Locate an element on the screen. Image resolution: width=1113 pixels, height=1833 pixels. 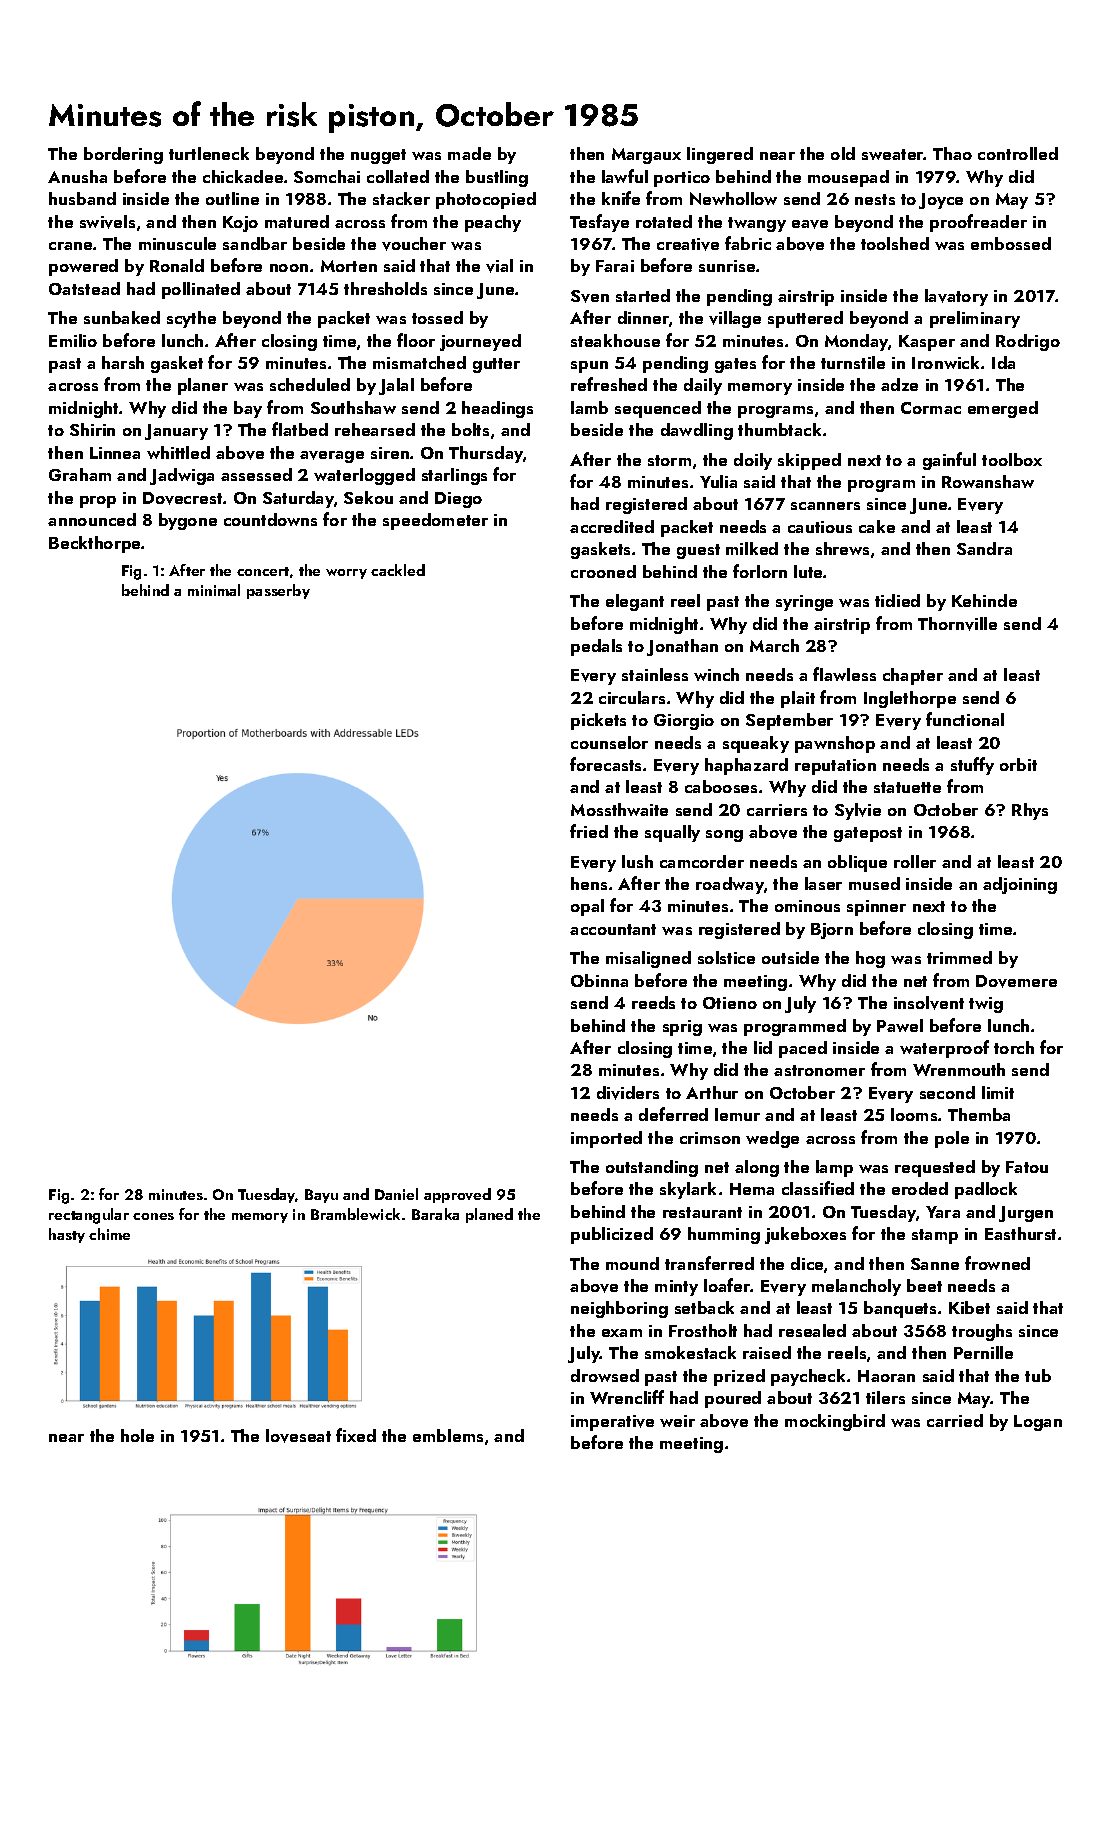
opal is located at coordinates (587, 907).
